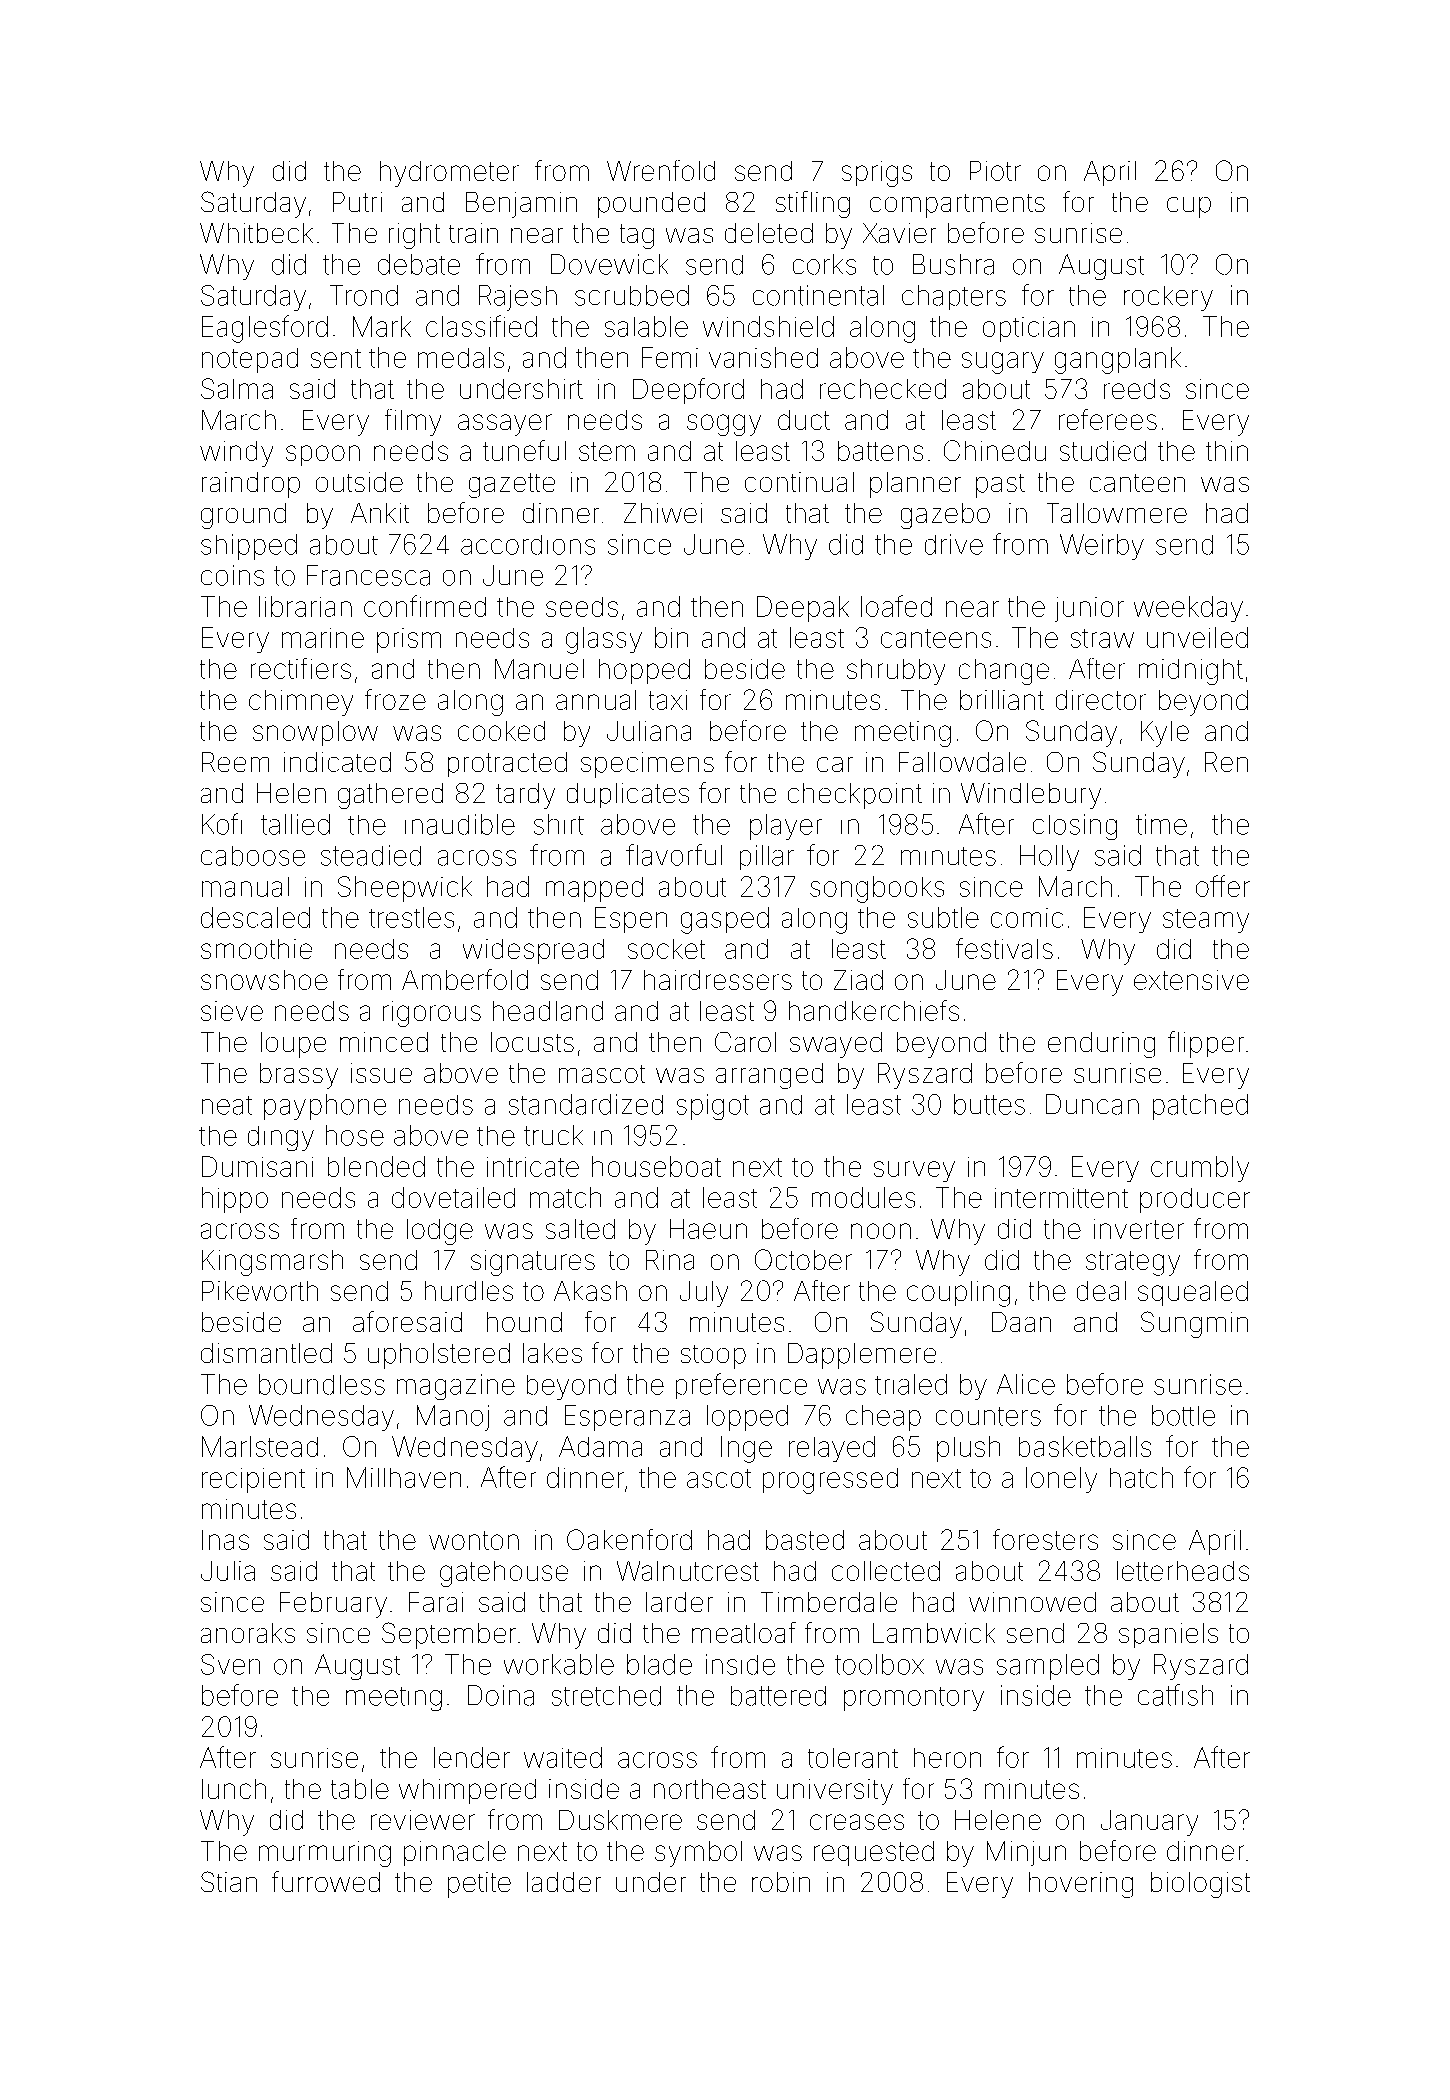  I want to click on soggy, so click(724, 425).
